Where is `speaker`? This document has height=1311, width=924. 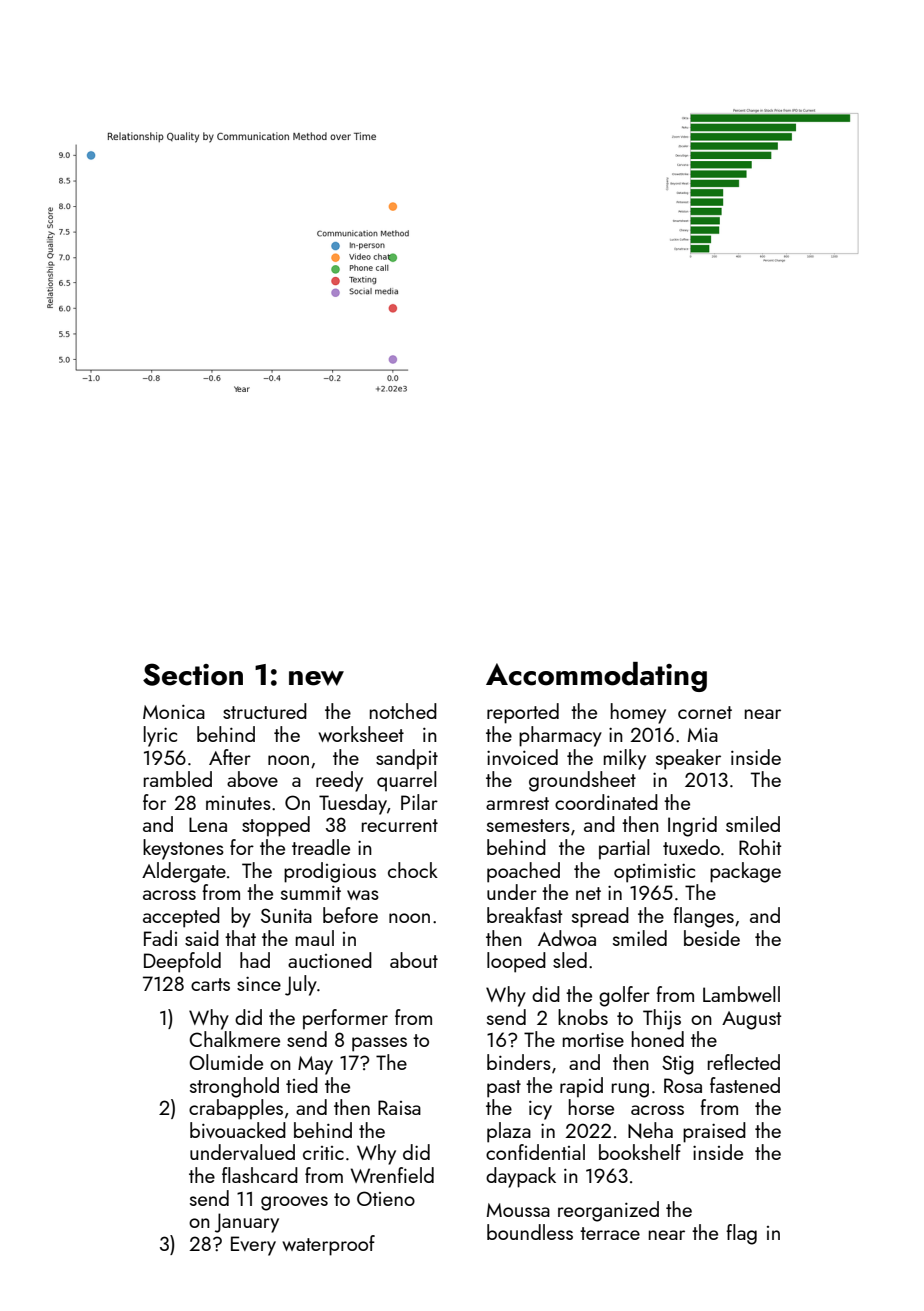 speaker is located at coordinates (688, 759).
